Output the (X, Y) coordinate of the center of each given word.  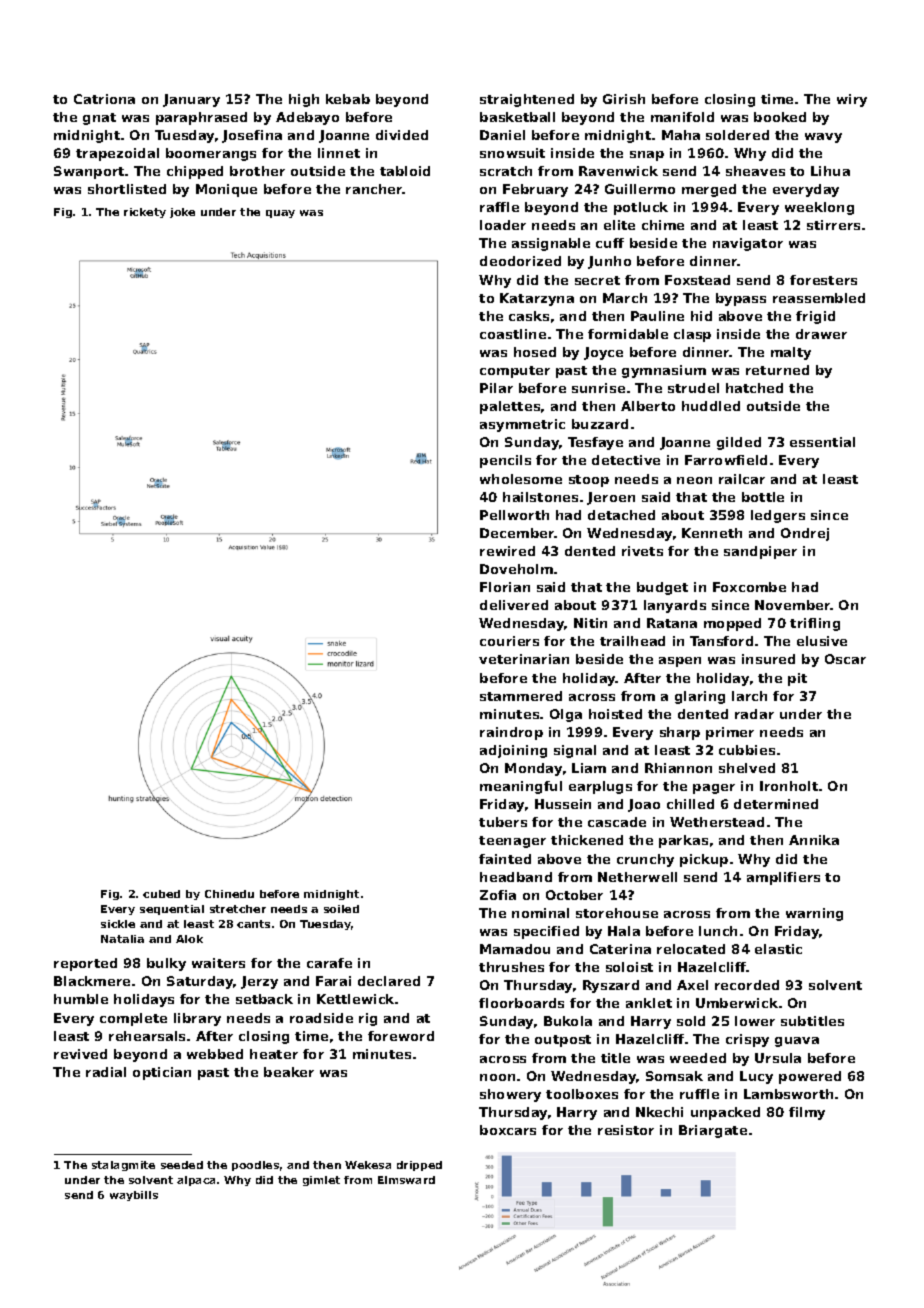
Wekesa (368, 1165)
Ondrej (805, 534)
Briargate (713, 1131)
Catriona (104, 99)
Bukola (568, 1021)
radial (106, 1072)
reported (85, 964)
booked (780, 117)
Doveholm (516, 569)
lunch (718, 931)
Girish (624, 99)
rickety (145, 213)
